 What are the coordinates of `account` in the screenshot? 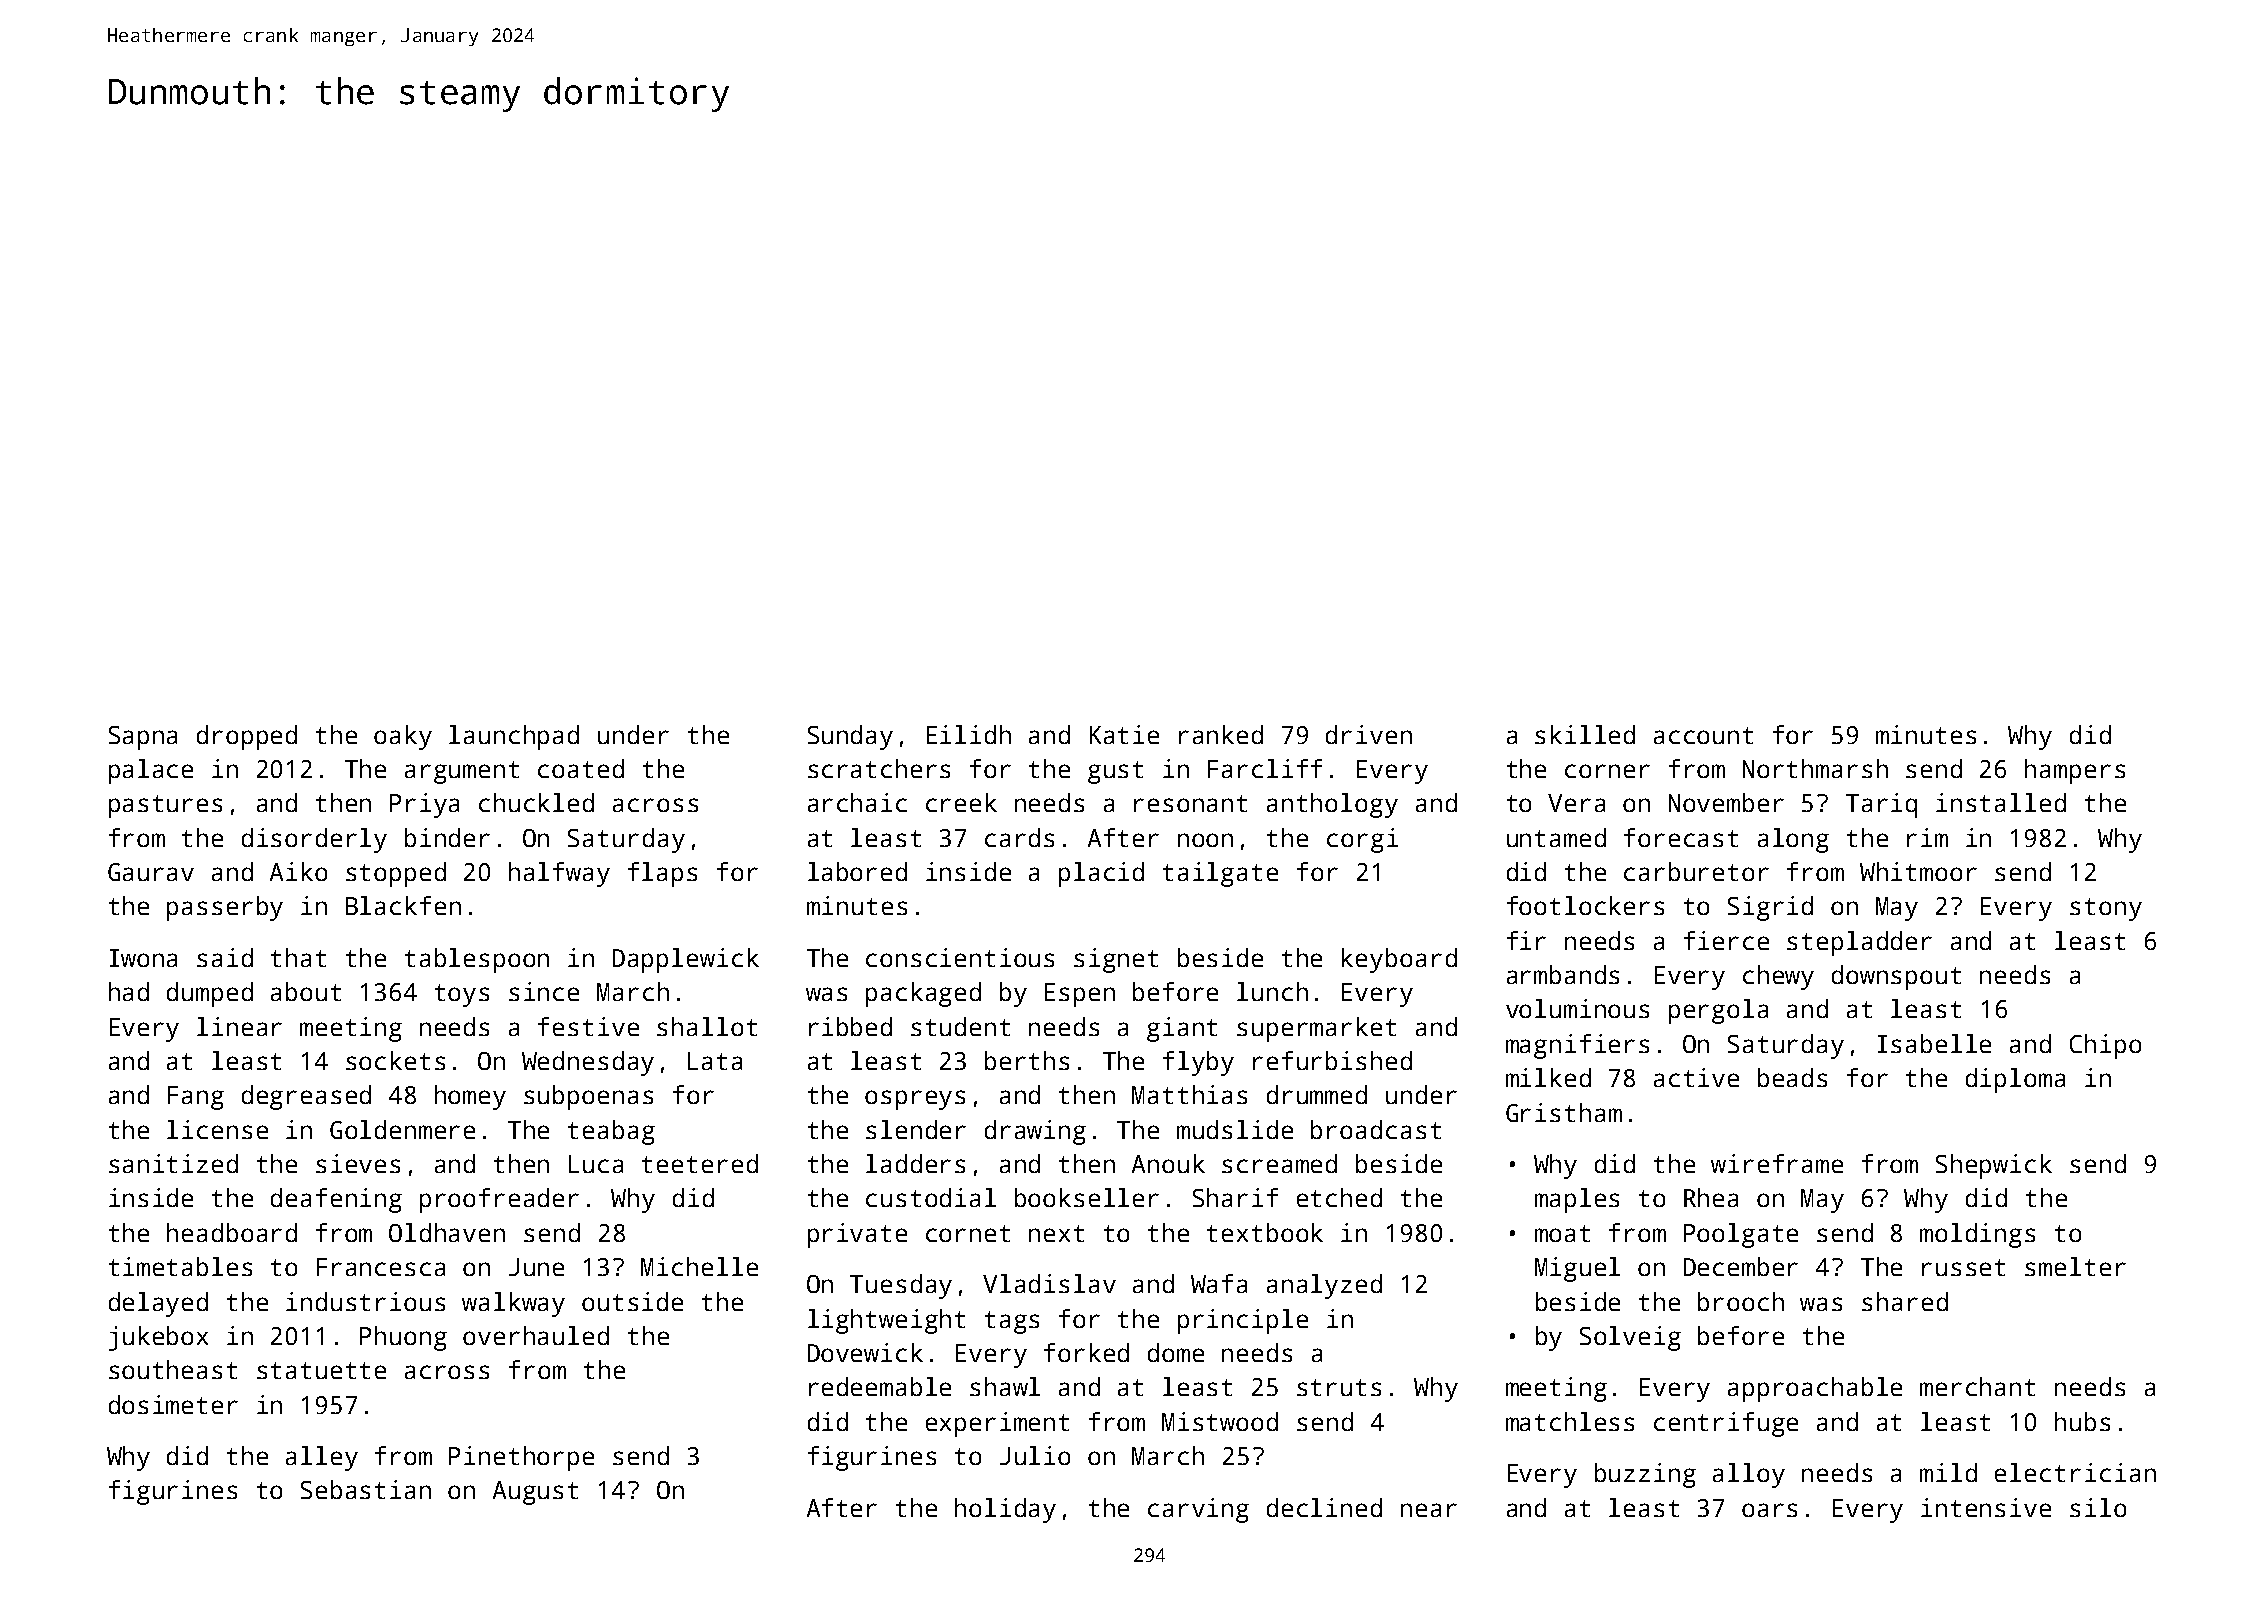 It's located at (1703, 735).
